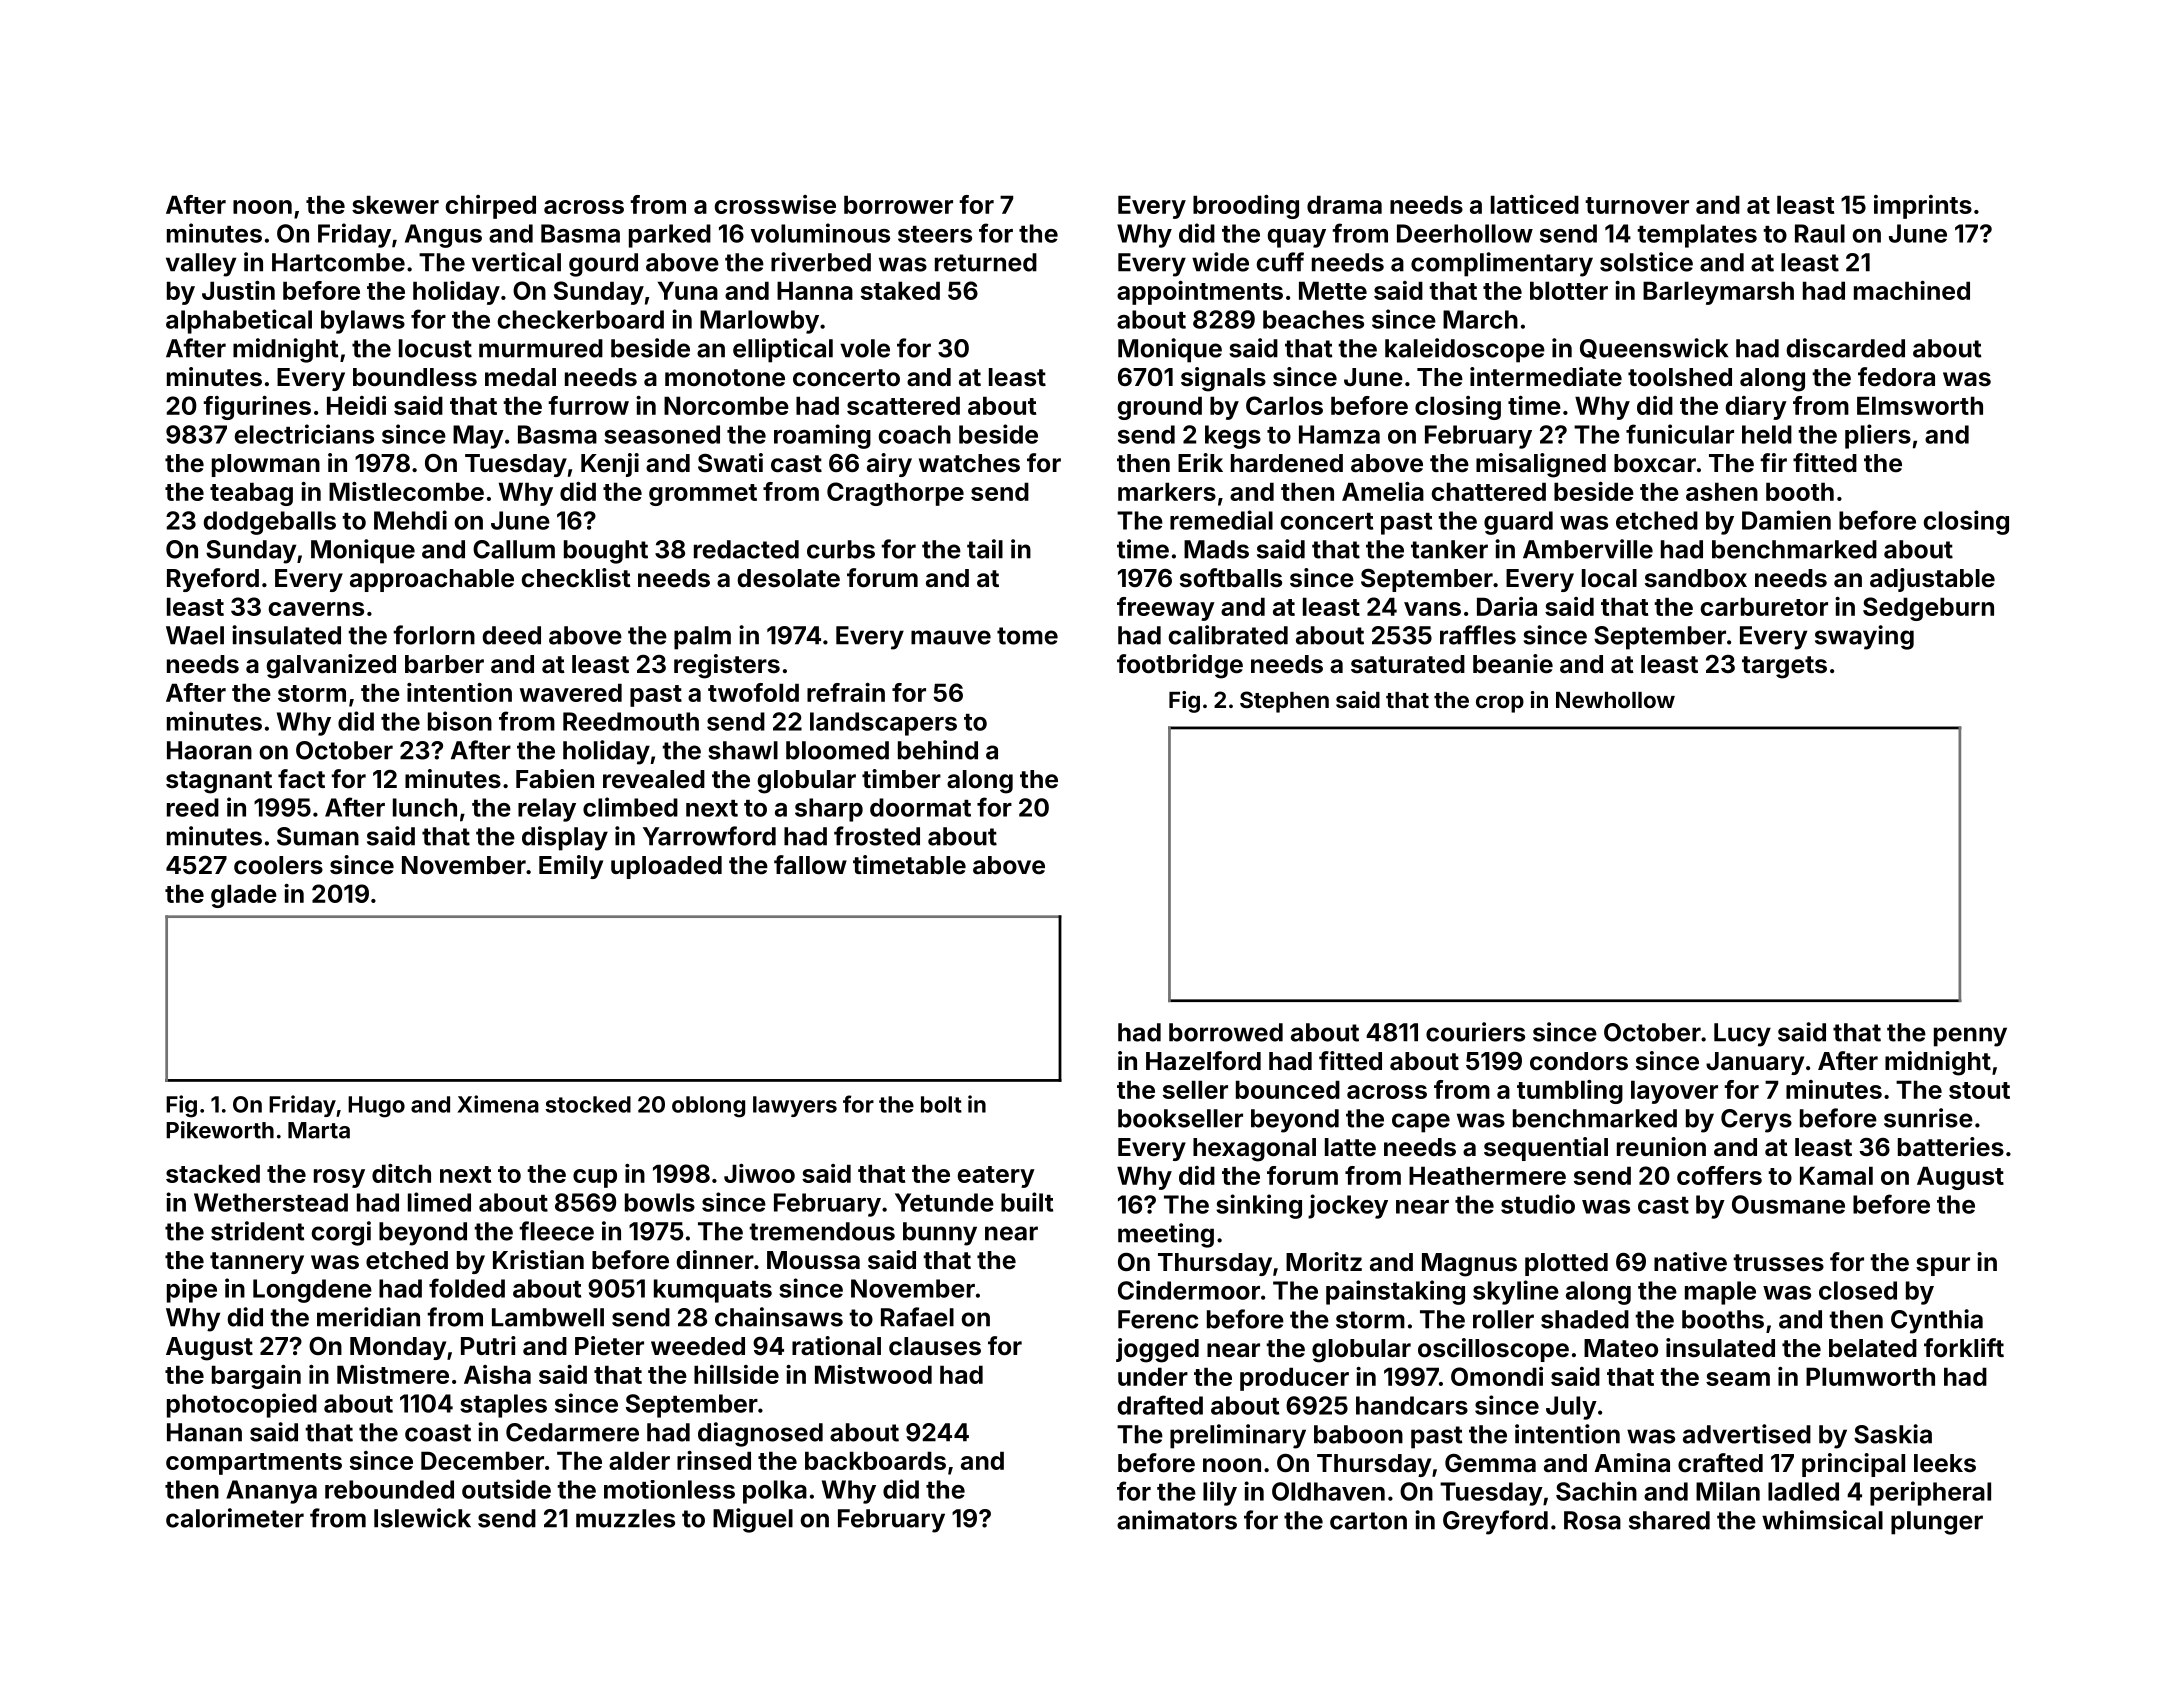 This screenshot has width=2178, height=1683. What do you see at coordinates (903, 405) in the screenshot?
I see `scattered` at bounding box center [903, 405].
